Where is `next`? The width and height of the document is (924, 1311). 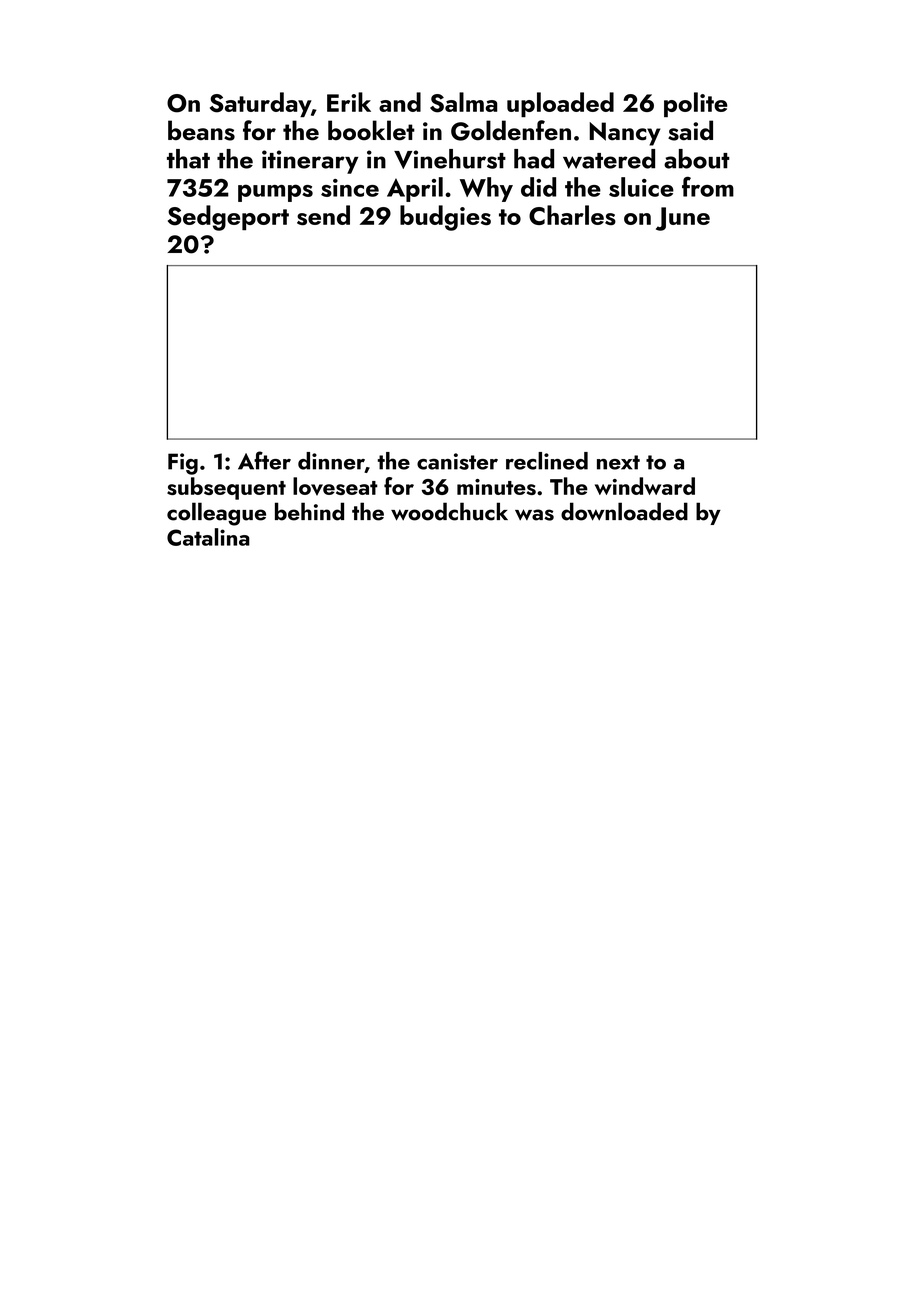
next is located at coordinates (618, 462).
